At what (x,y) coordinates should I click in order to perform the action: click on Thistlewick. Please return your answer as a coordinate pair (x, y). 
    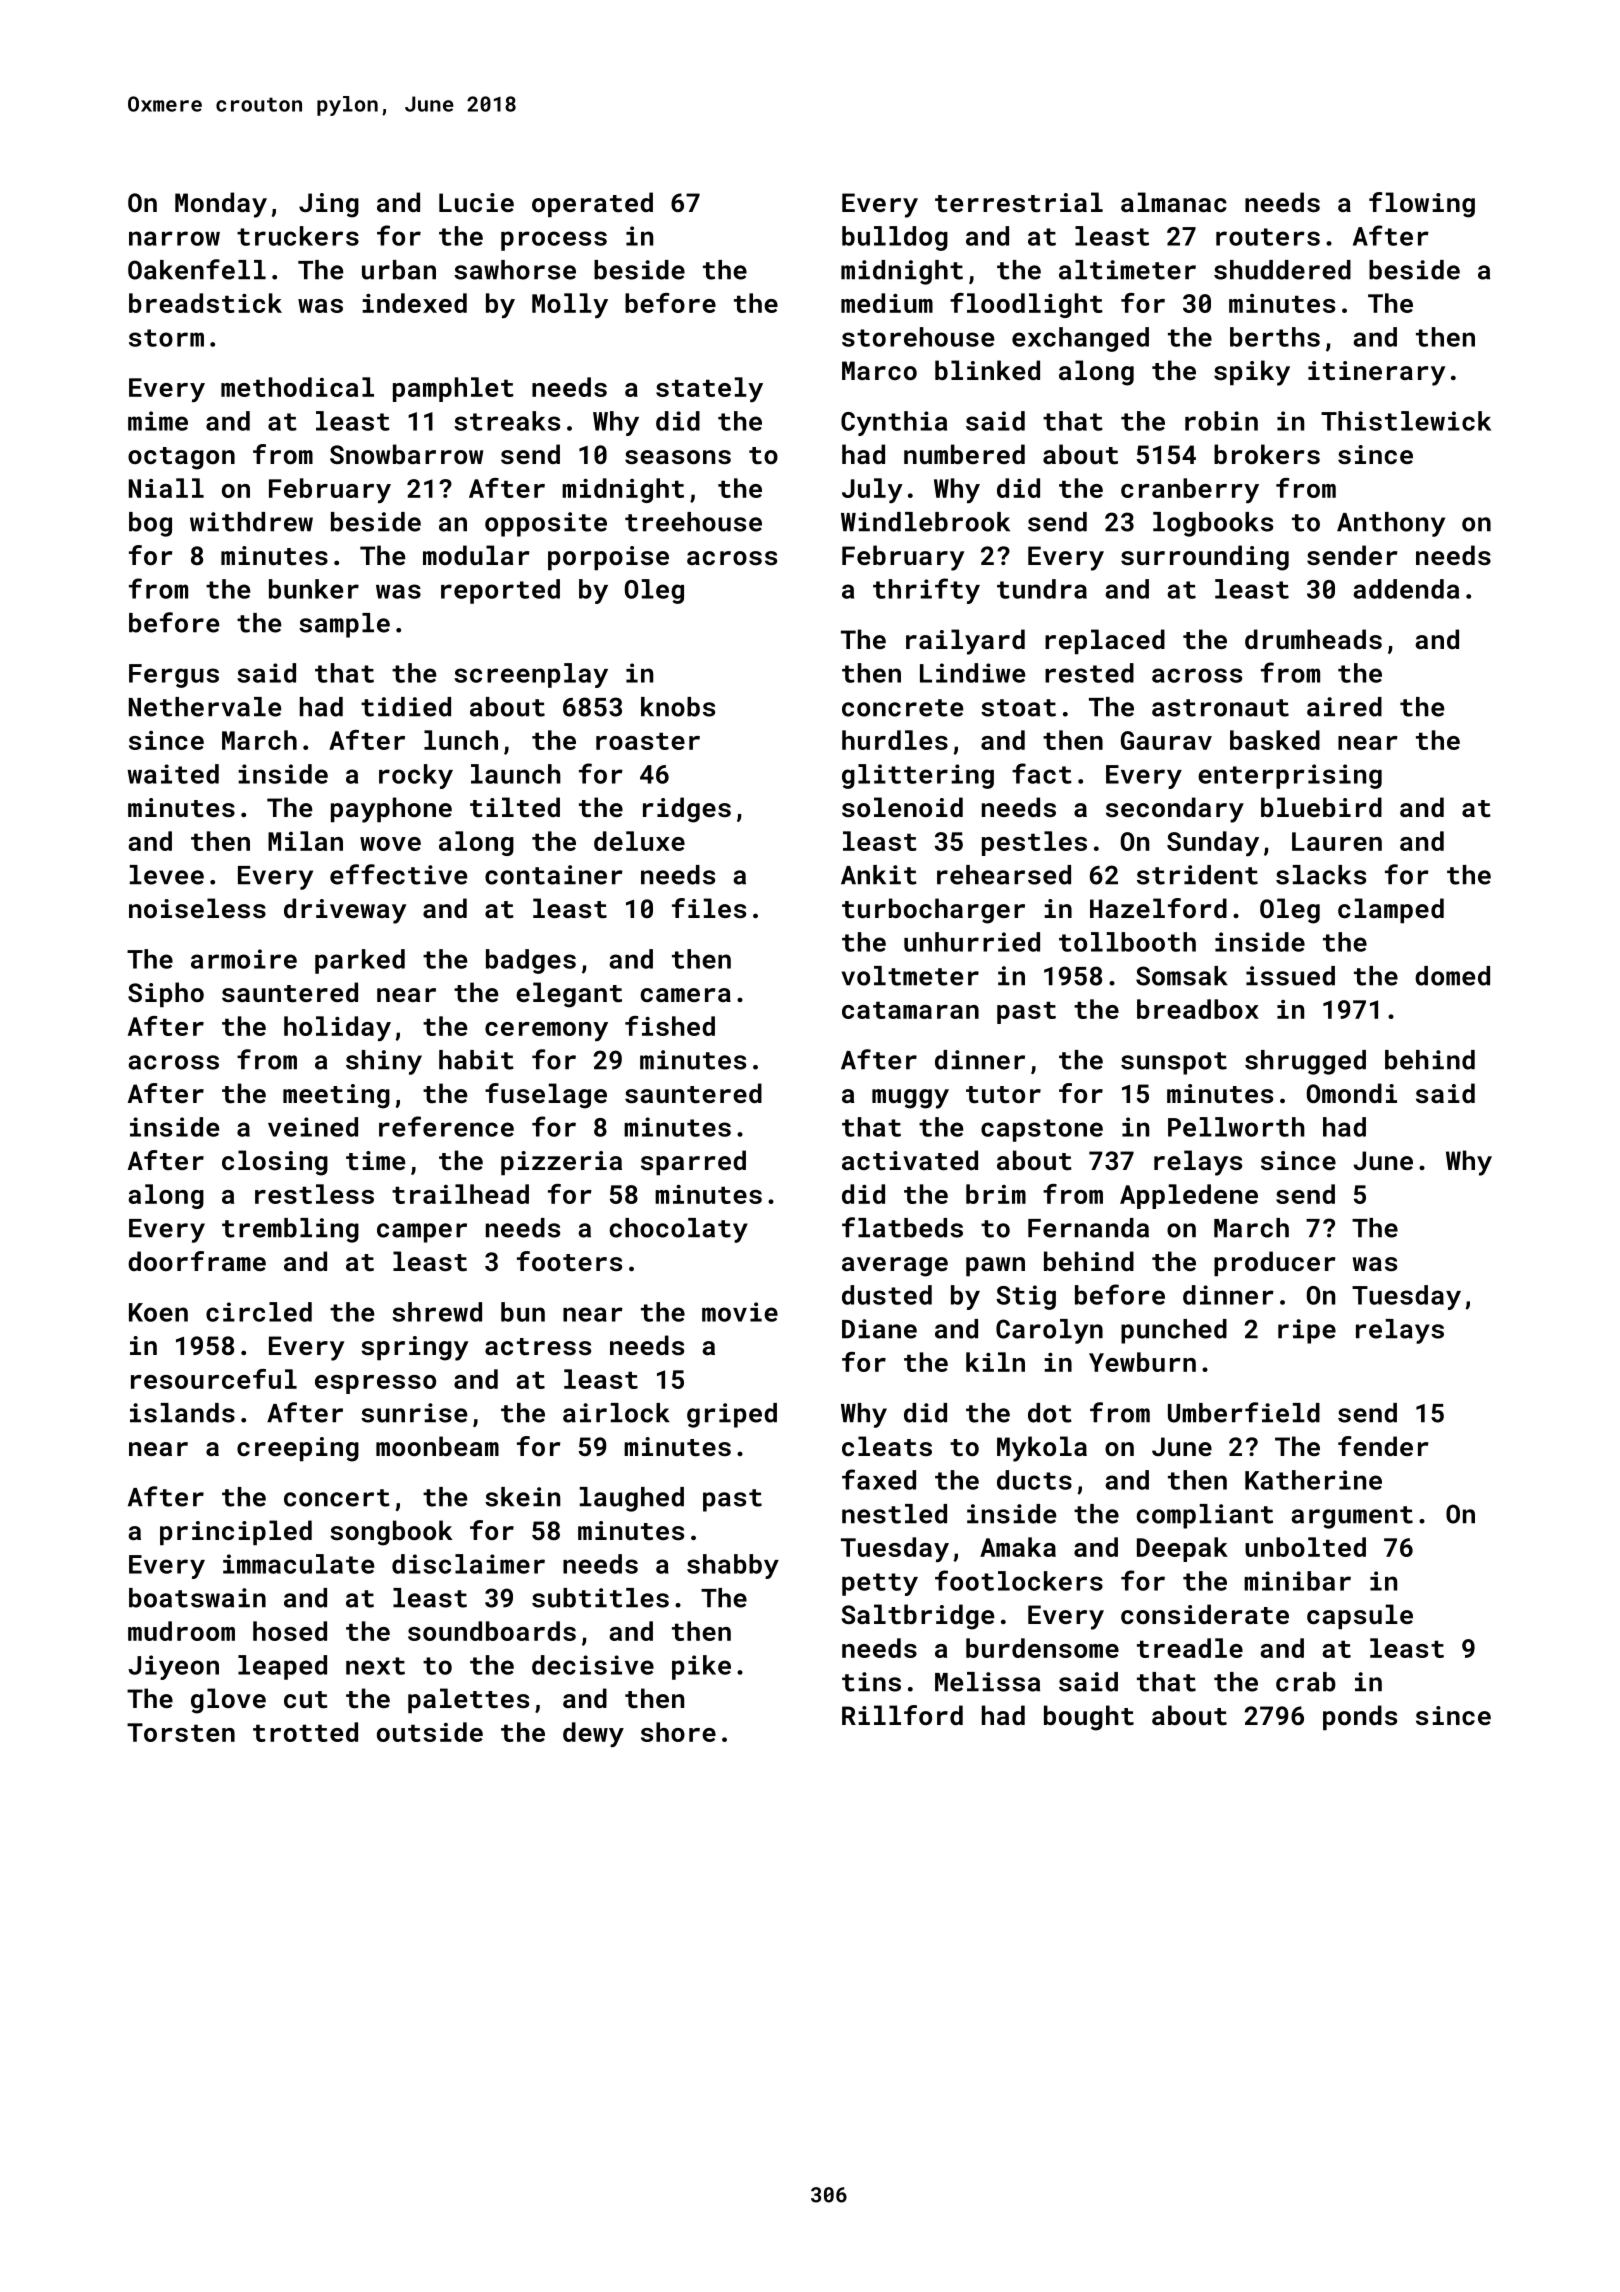
    Looking at the image, I should click on (1406, 421).
